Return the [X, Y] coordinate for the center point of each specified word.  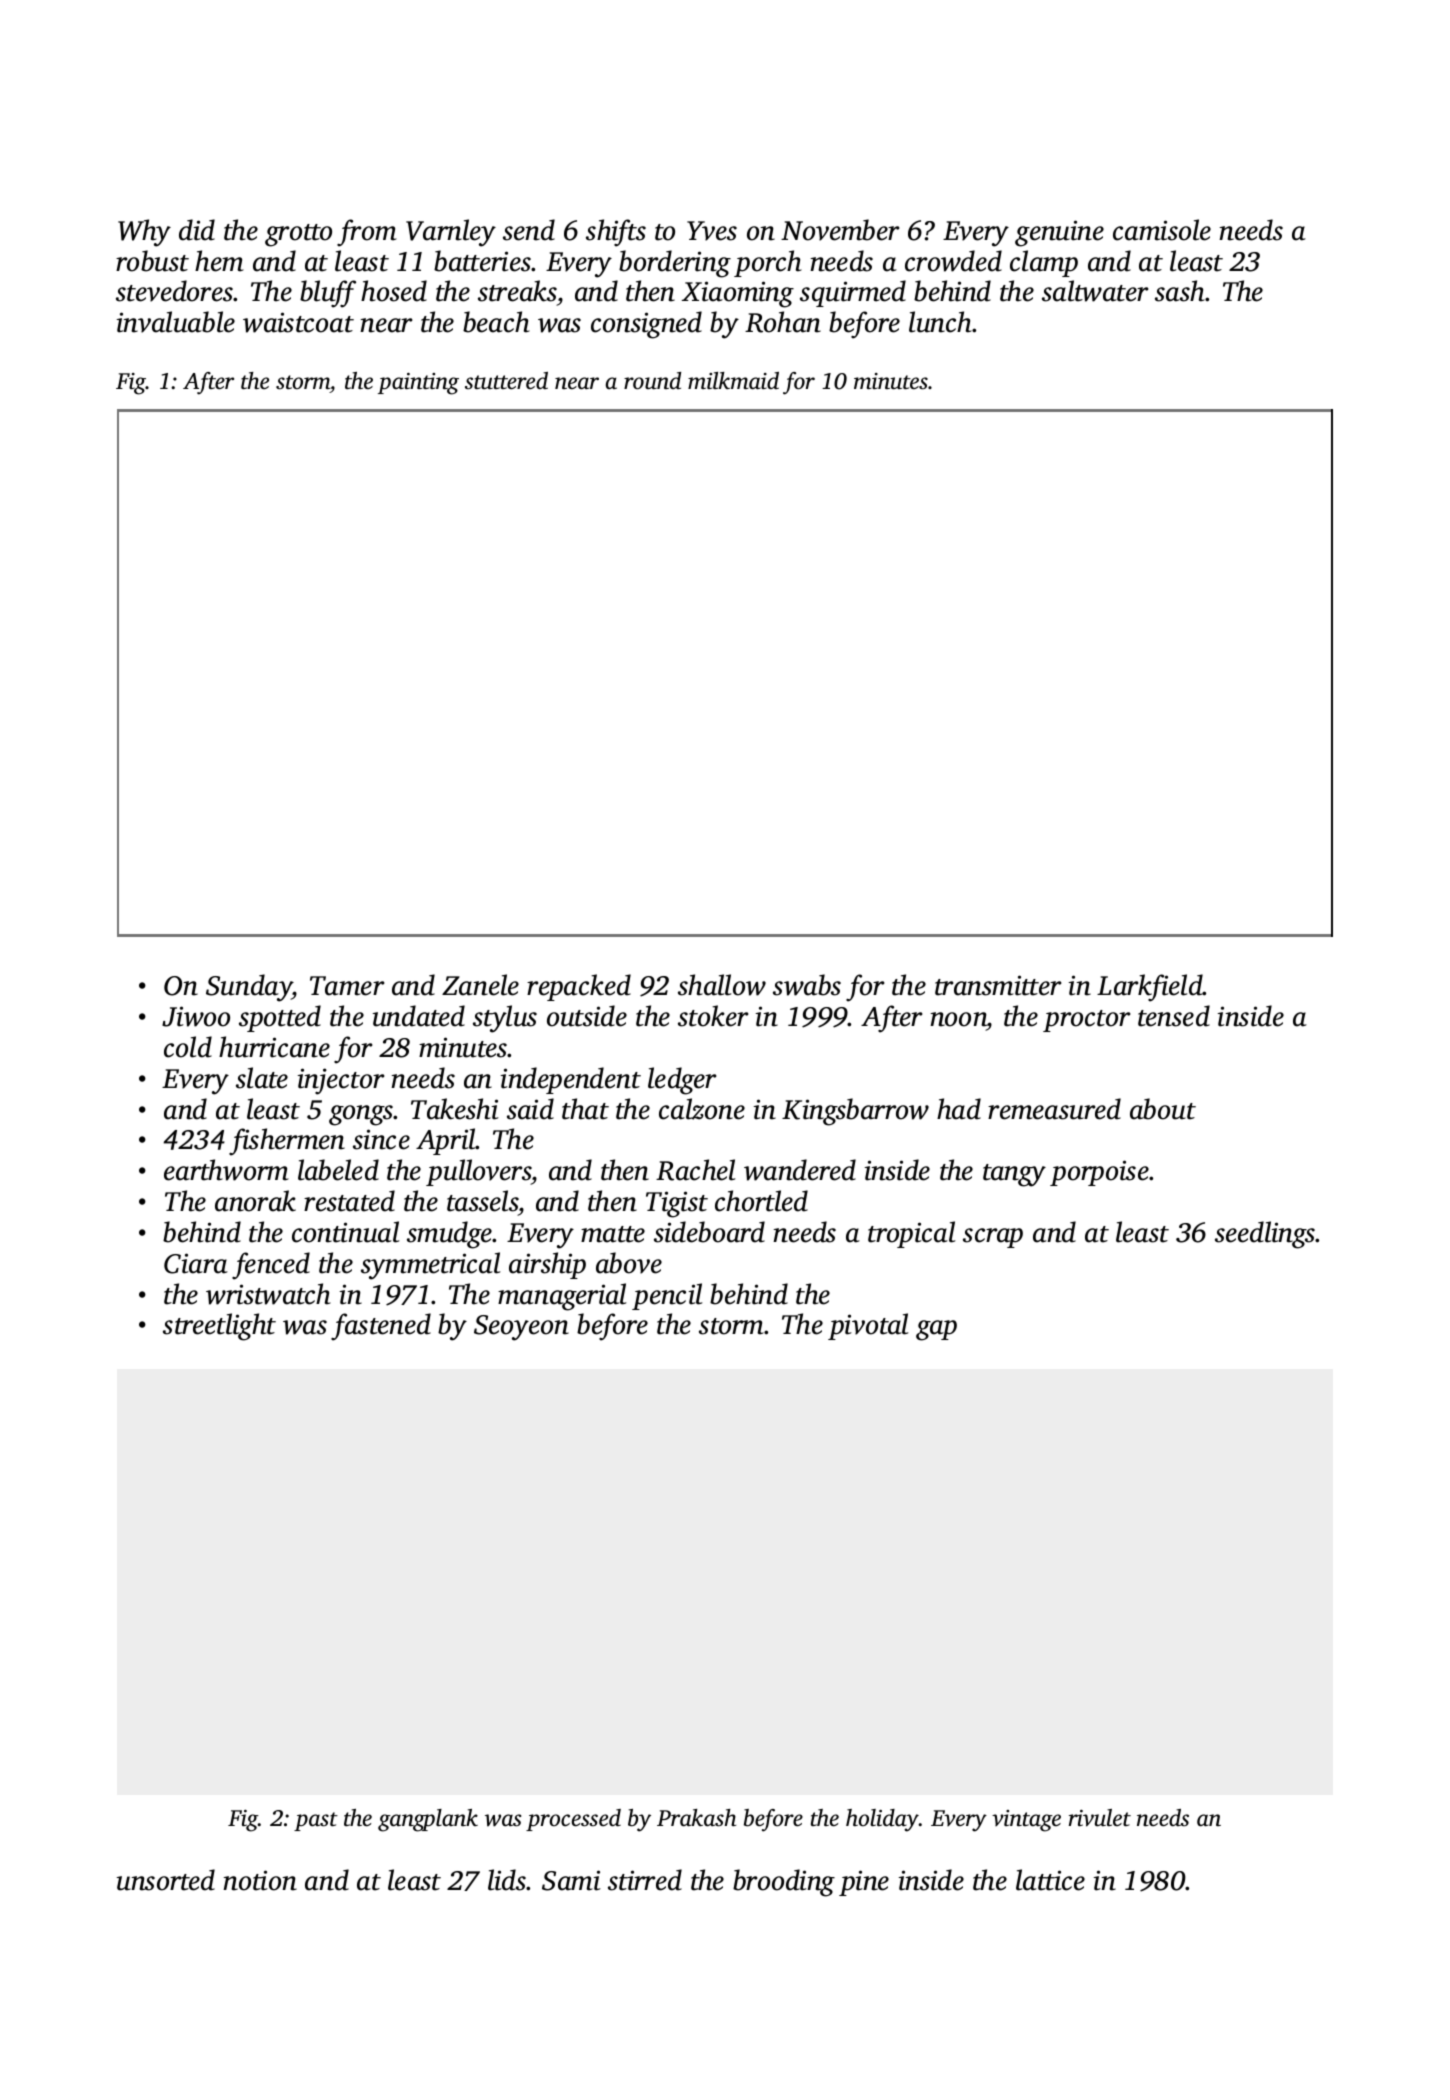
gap [936, 1330]
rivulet [1100, 1818]
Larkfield [1150, 988]
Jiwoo [196, 1016]
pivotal [868, 1326]
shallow [722, 985]
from [367, 233]
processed [573, 1820]
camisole [1162, 230]
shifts [616, 233]
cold [188, 1047]
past [316, 1821]
